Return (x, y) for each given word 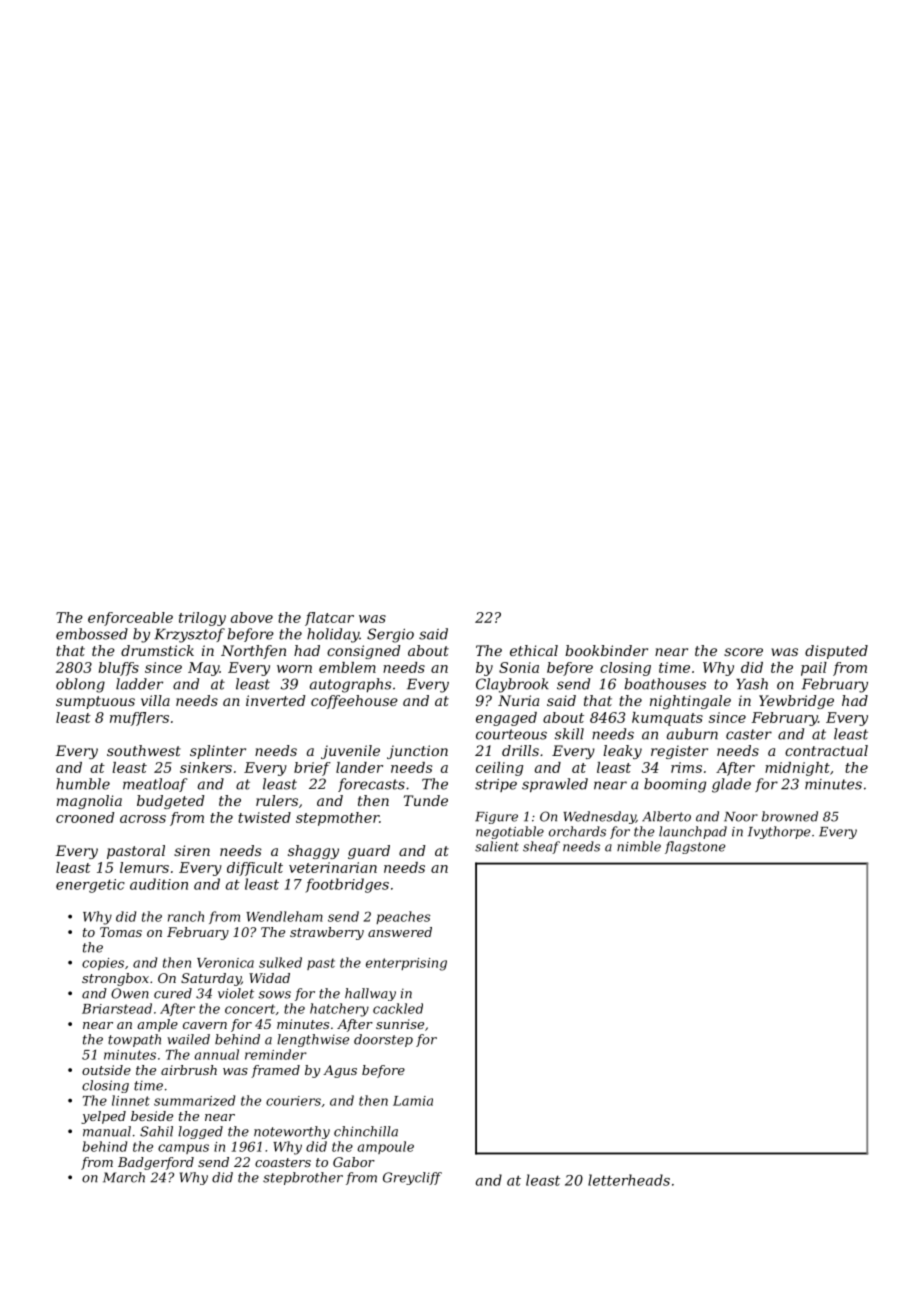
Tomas (121, 932)
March (124, 1177)
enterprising (406, 964)
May (204, 669)
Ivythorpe (779, 832)
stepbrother (303, 1178)
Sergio (390, 635)
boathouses (665, 684)
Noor (741, 817)
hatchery (339, 1010)
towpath (134, 1040)
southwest (144, 750)
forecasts (371, 785)
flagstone (695, 847)
